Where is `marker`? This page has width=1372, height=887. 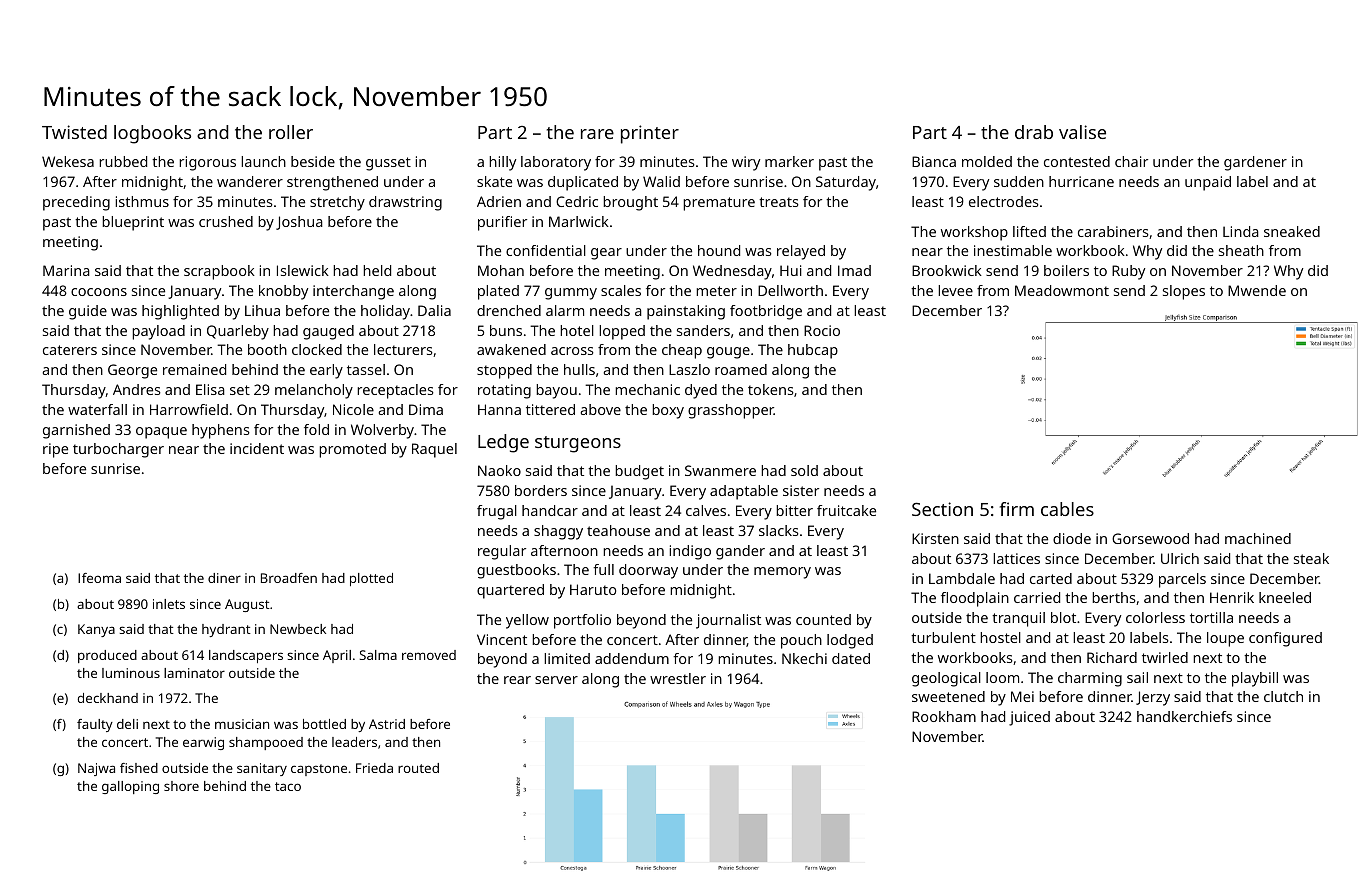 marker is located at coordinates (789, 161).
